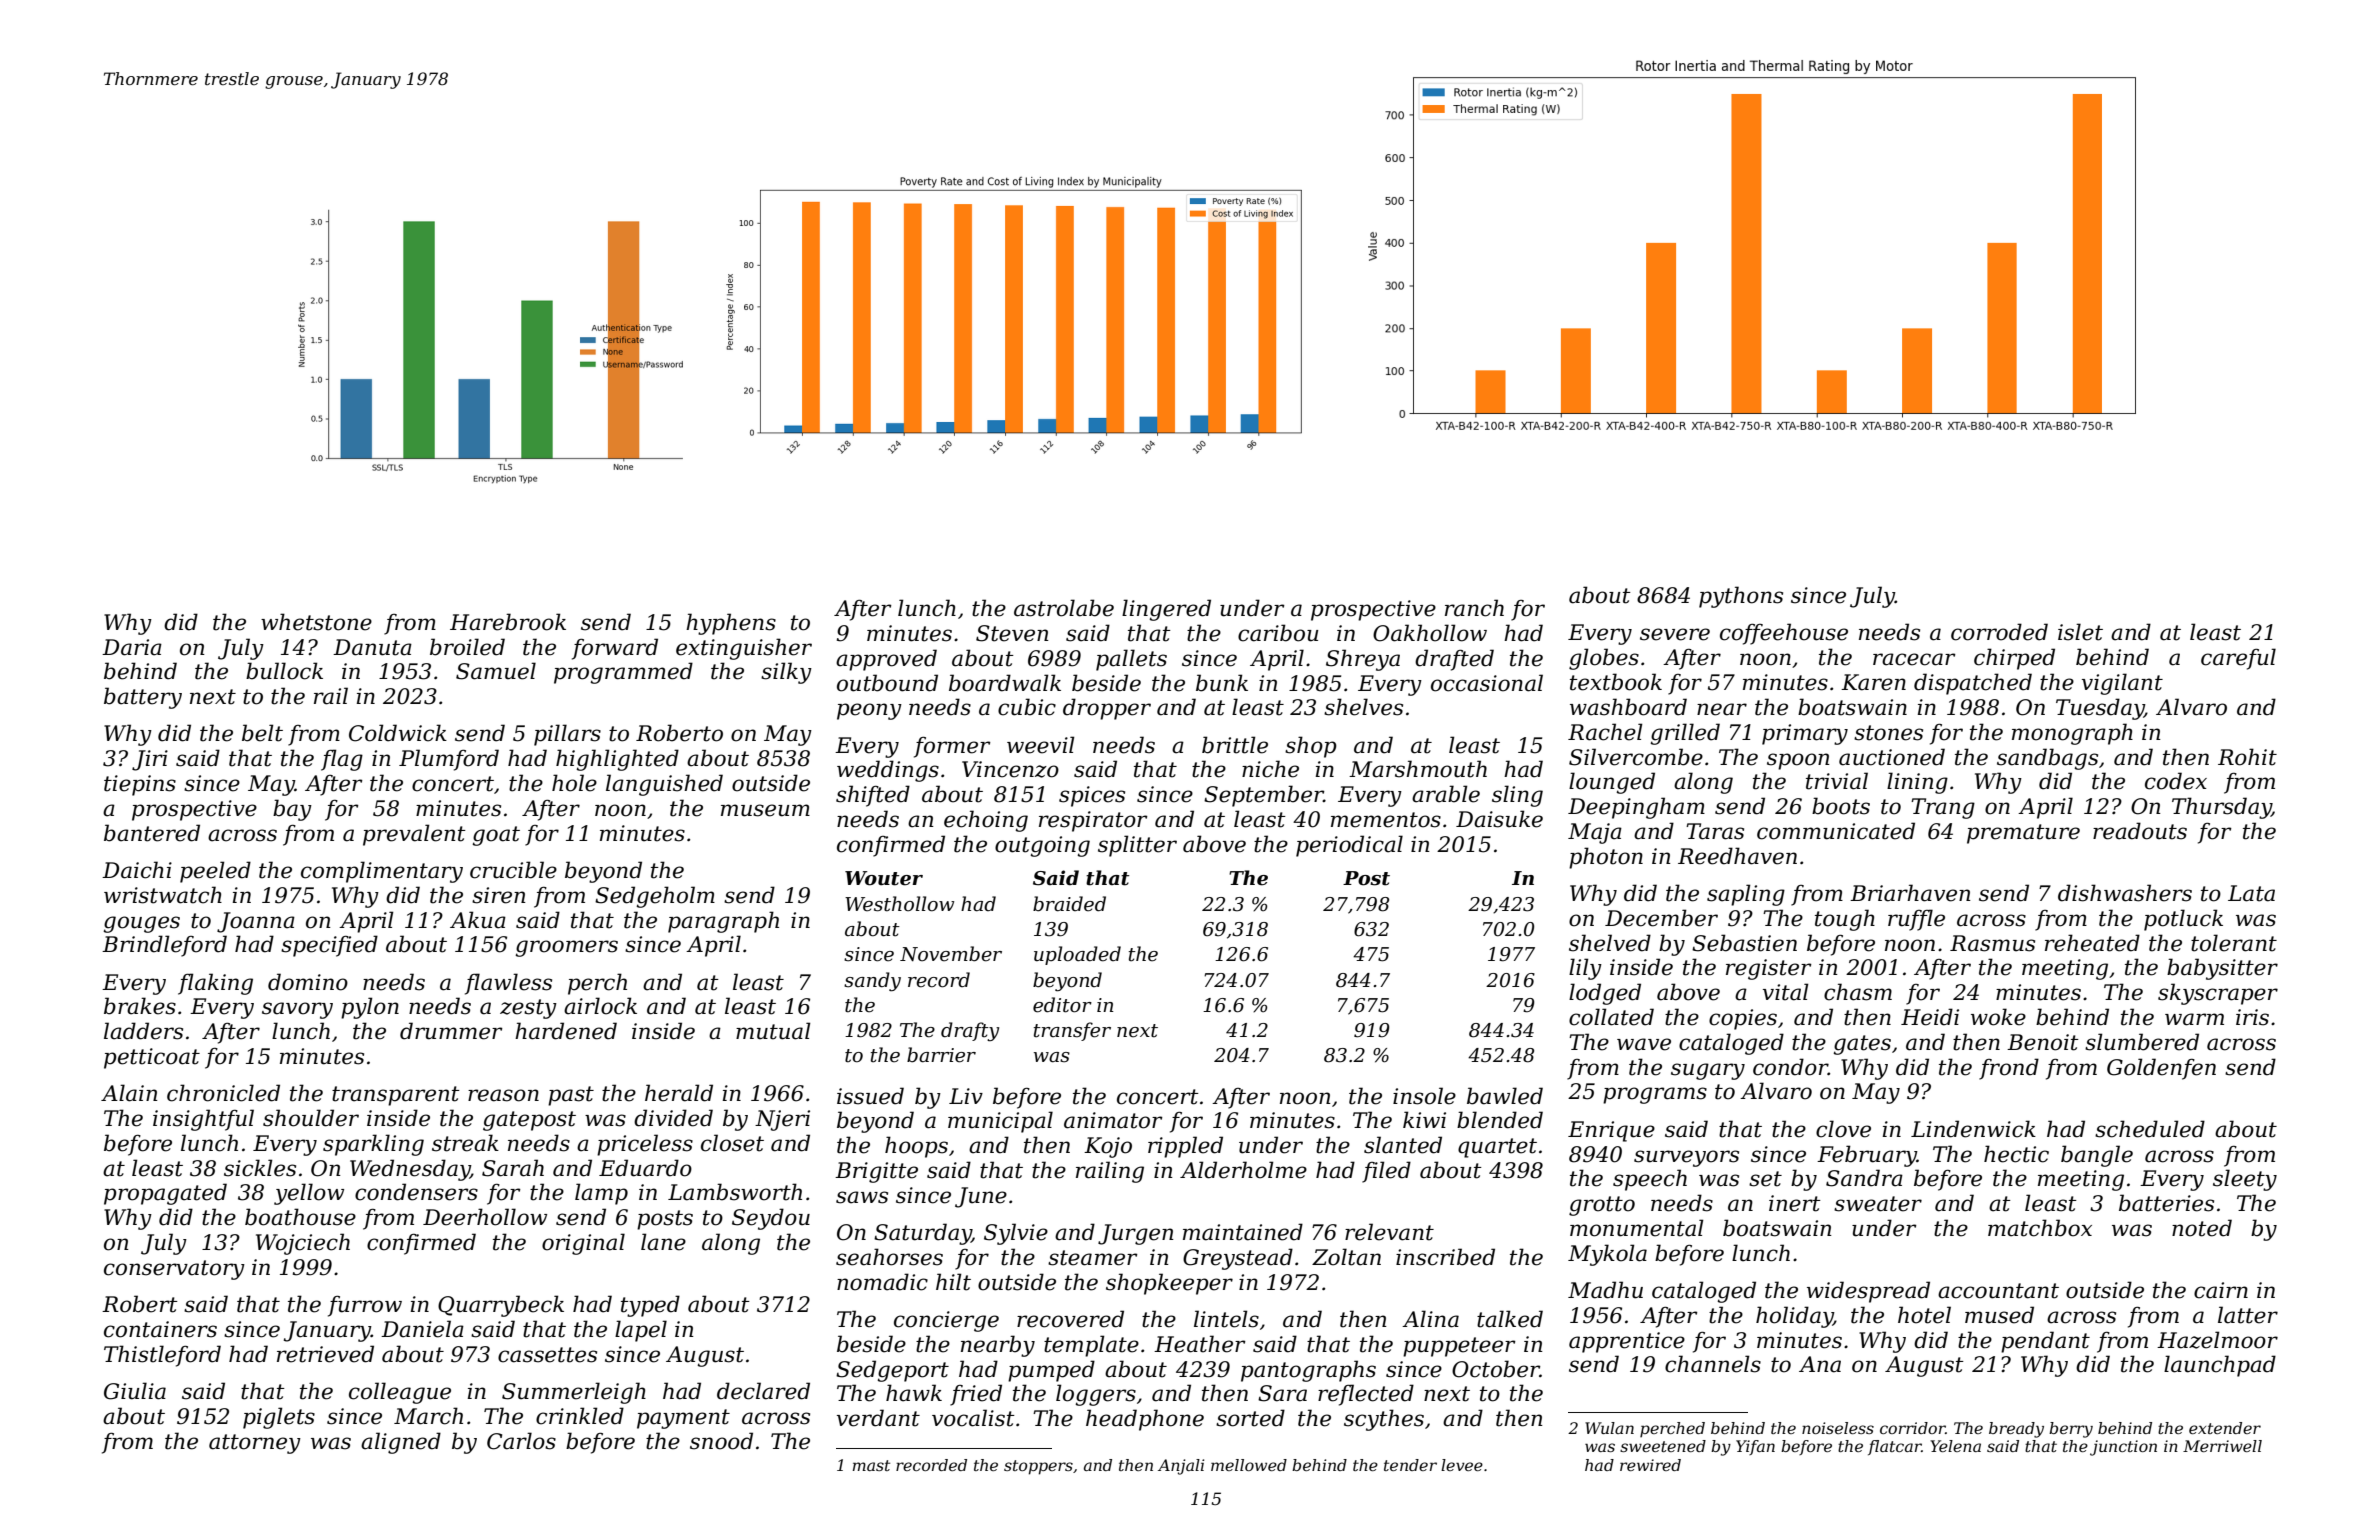  I want to click on Plumford, so click(449, 760).
